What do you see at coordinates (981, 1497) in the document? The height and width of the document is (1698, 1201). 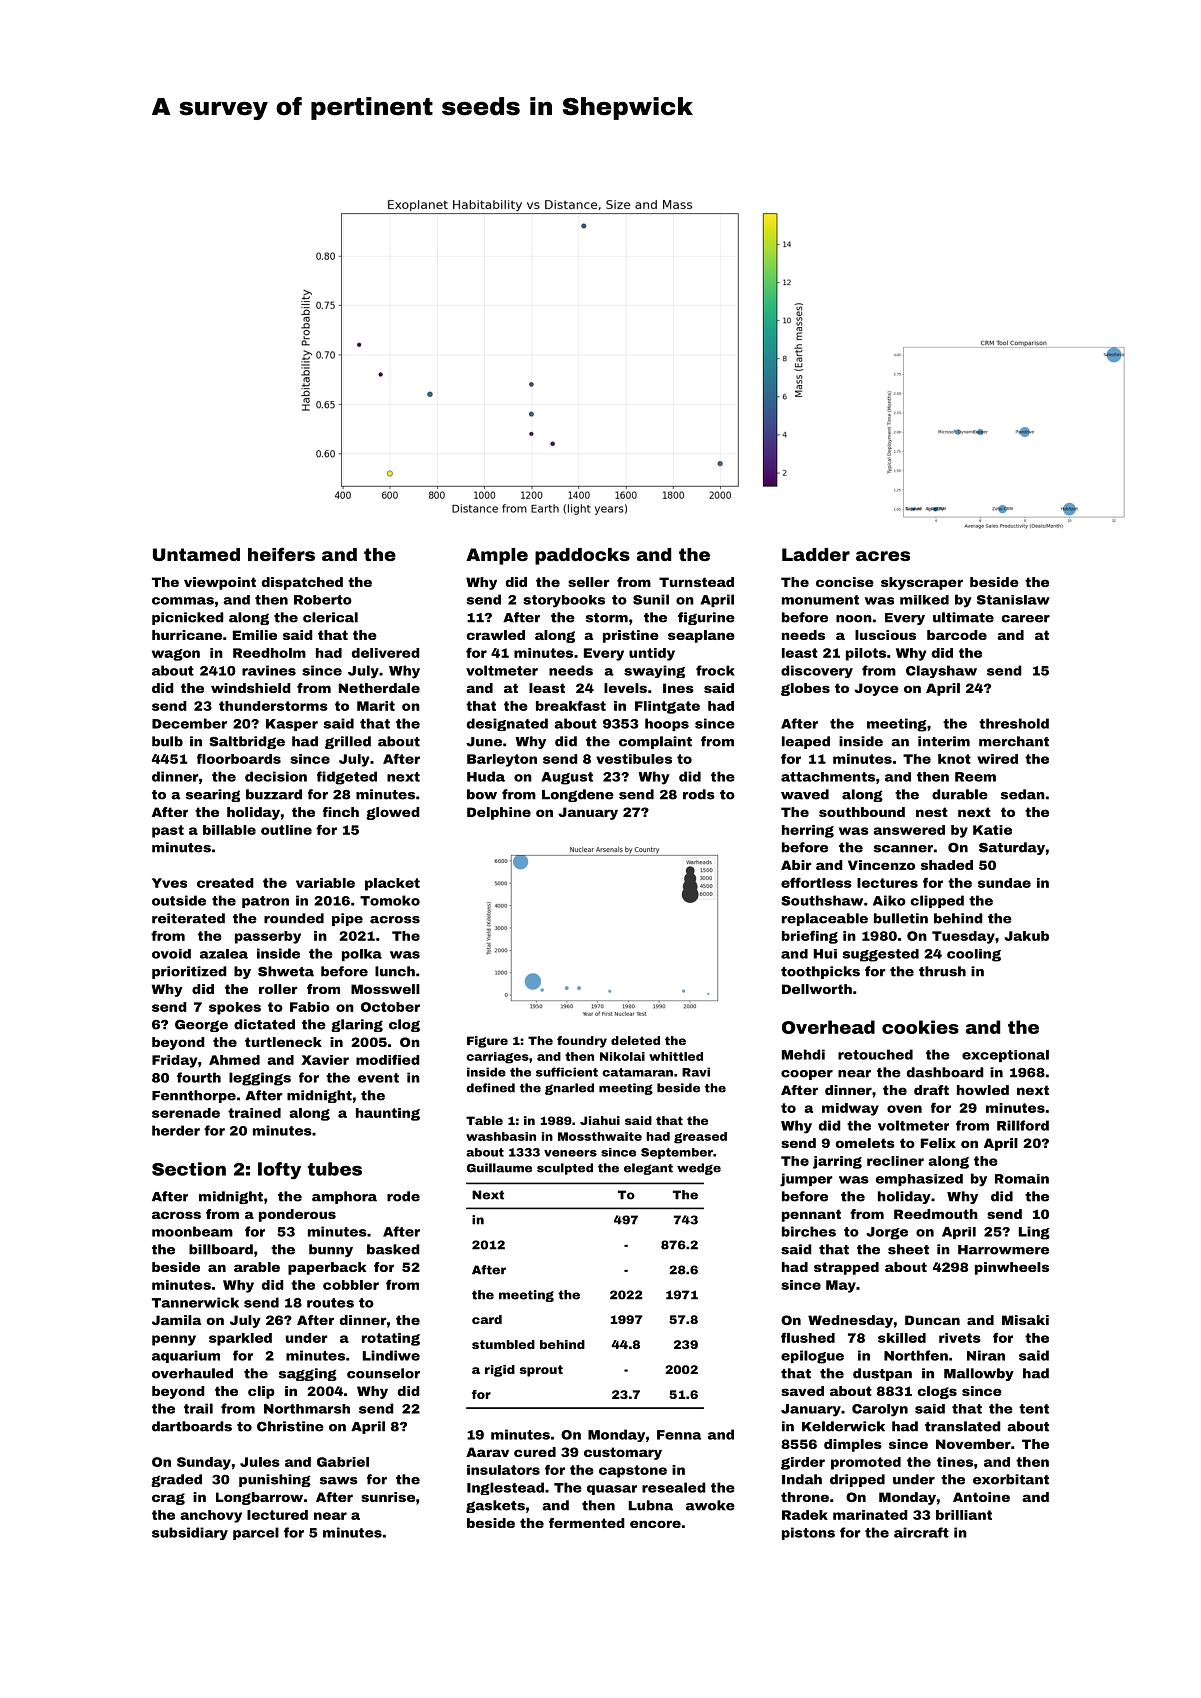 I see `Antoine` at bounding box center [981, 1497].
